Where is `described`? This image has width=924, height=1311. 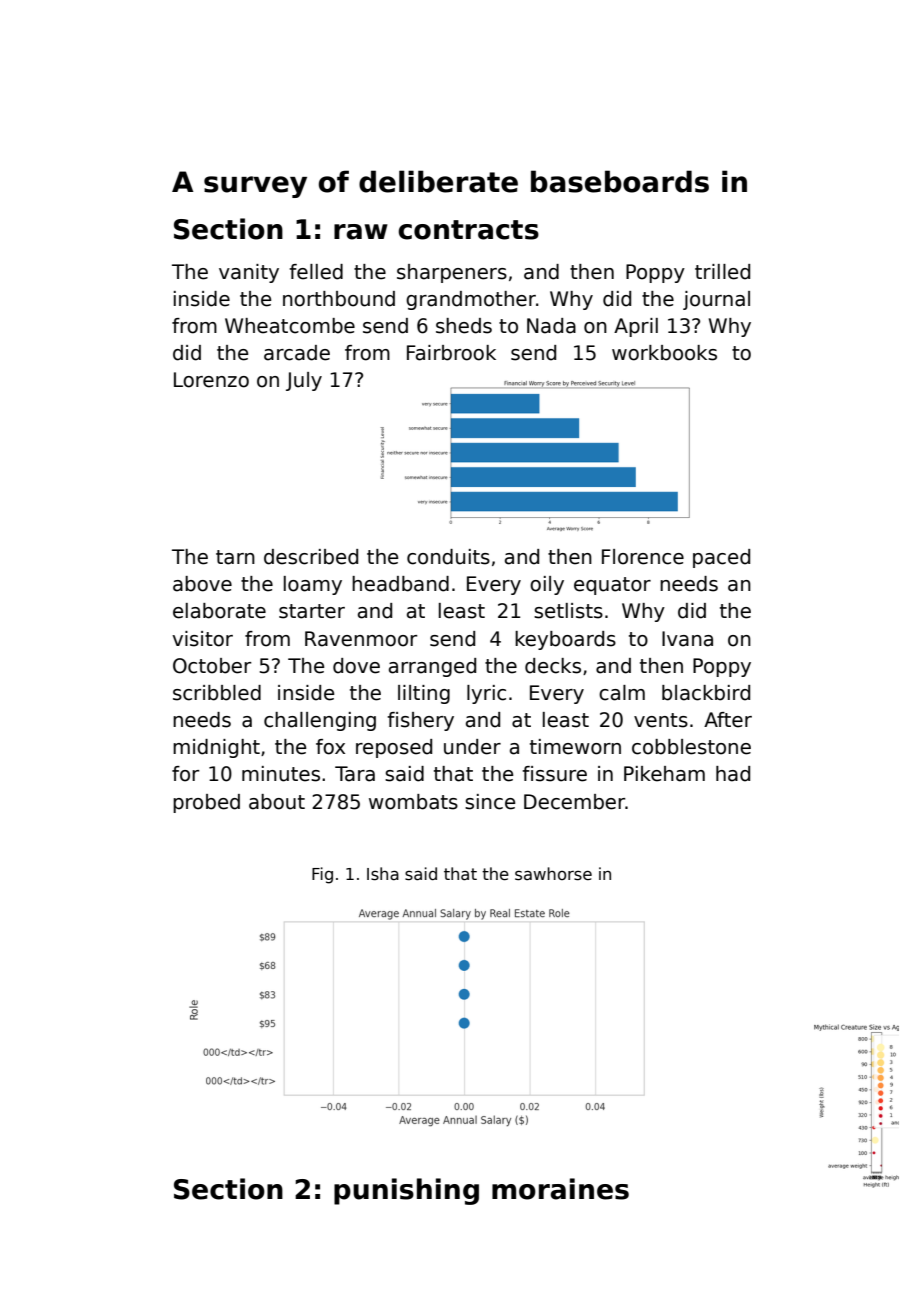
described is located at coordinates (311, 557).
